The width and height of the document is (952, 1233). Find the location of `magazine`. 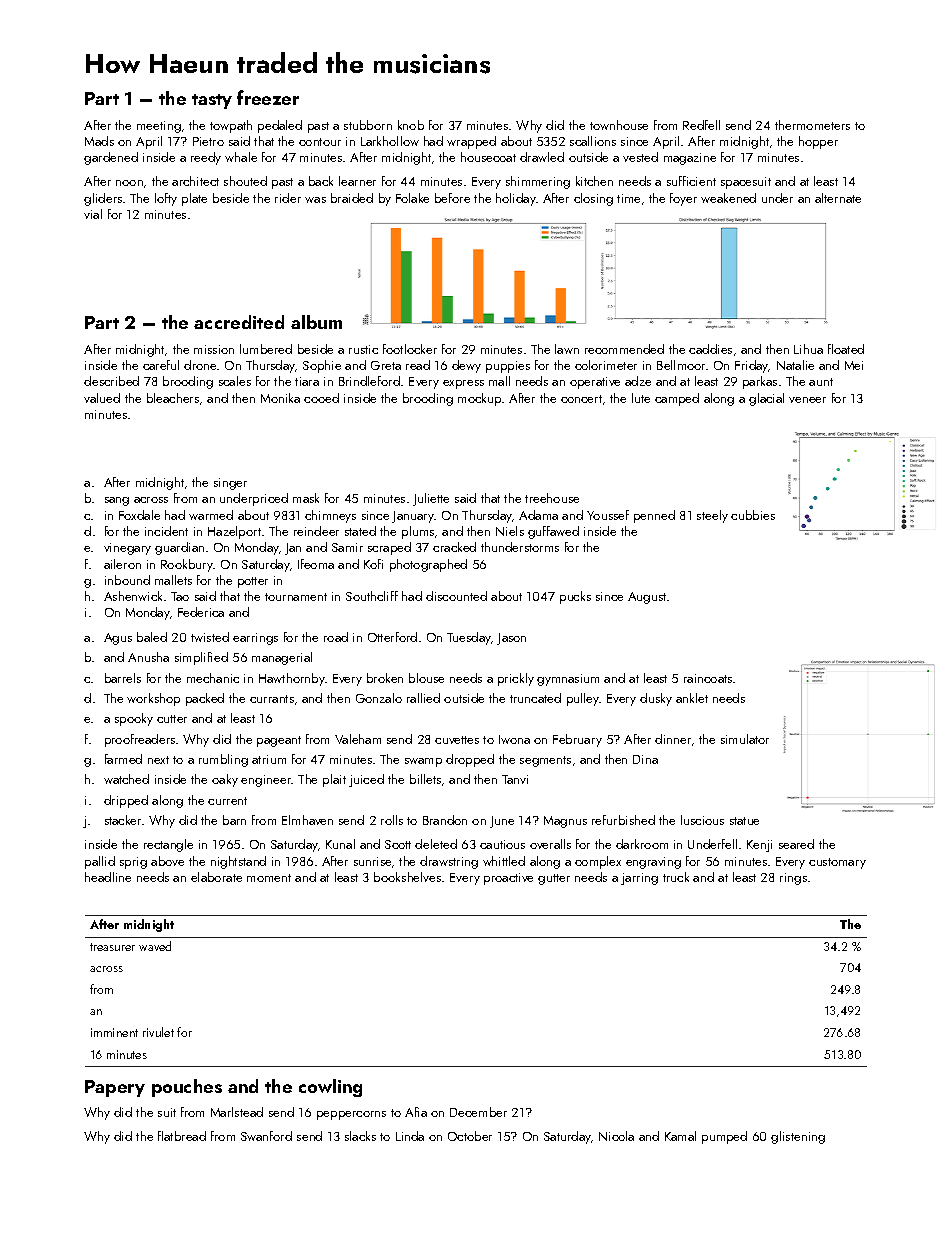

magazine is located at coordinates (690, 159).
